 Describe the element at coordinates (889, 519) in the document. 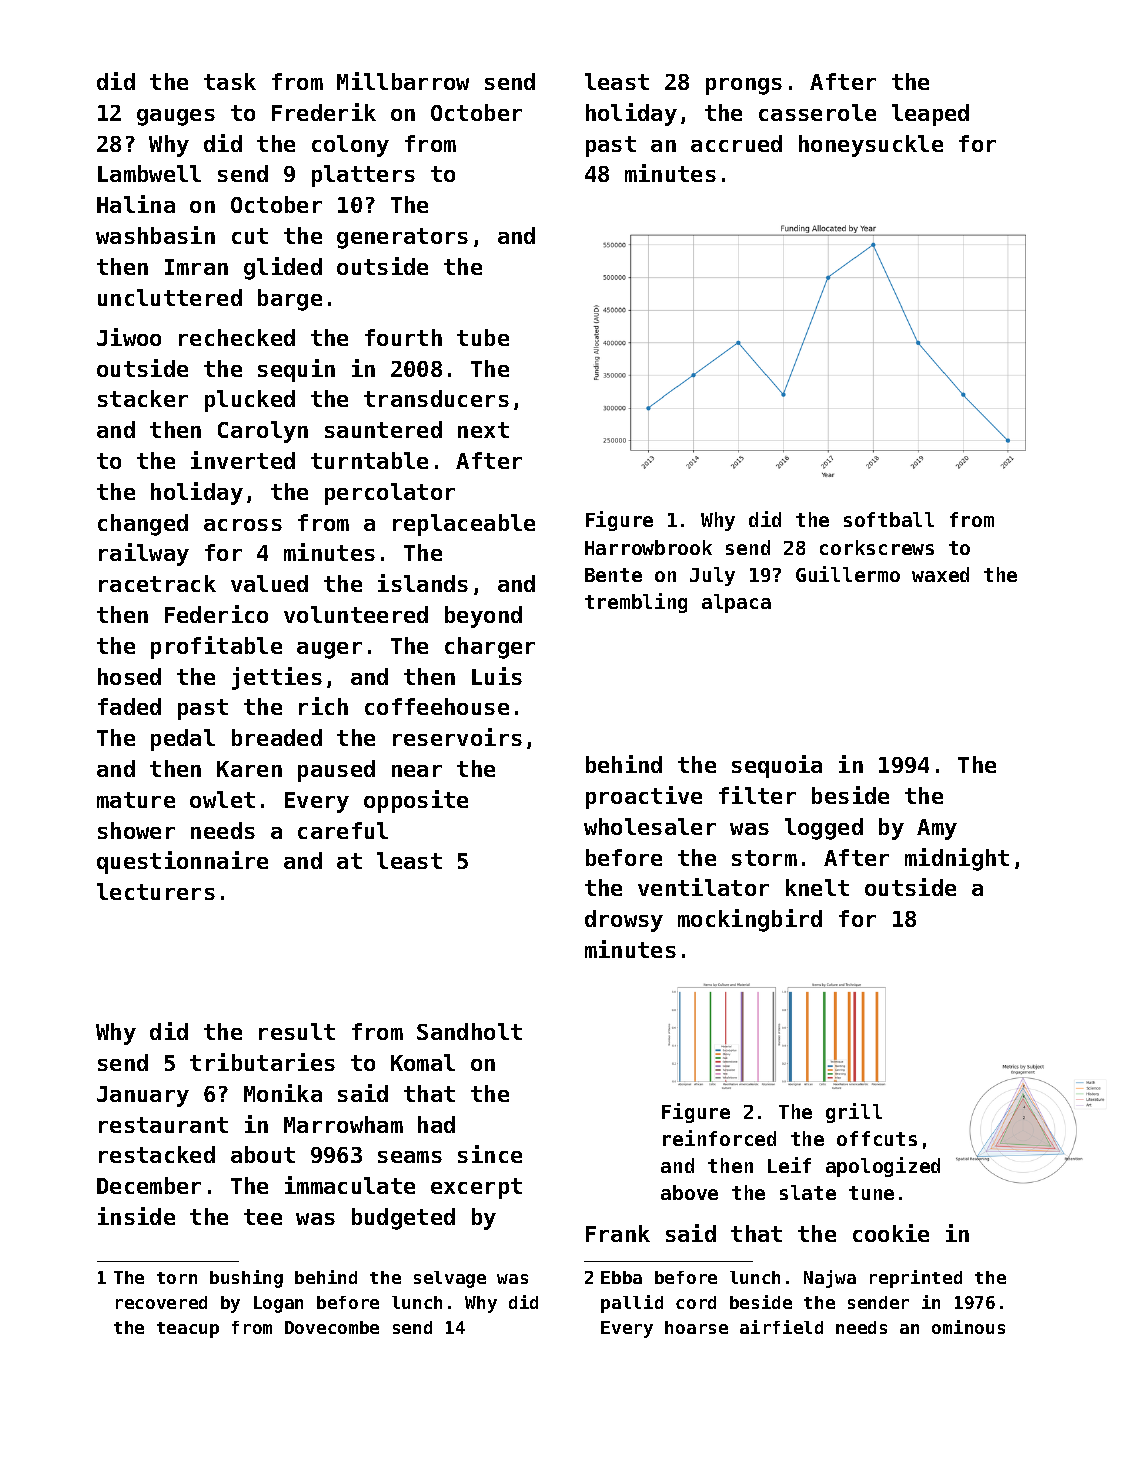

I see `softball` at that location.
